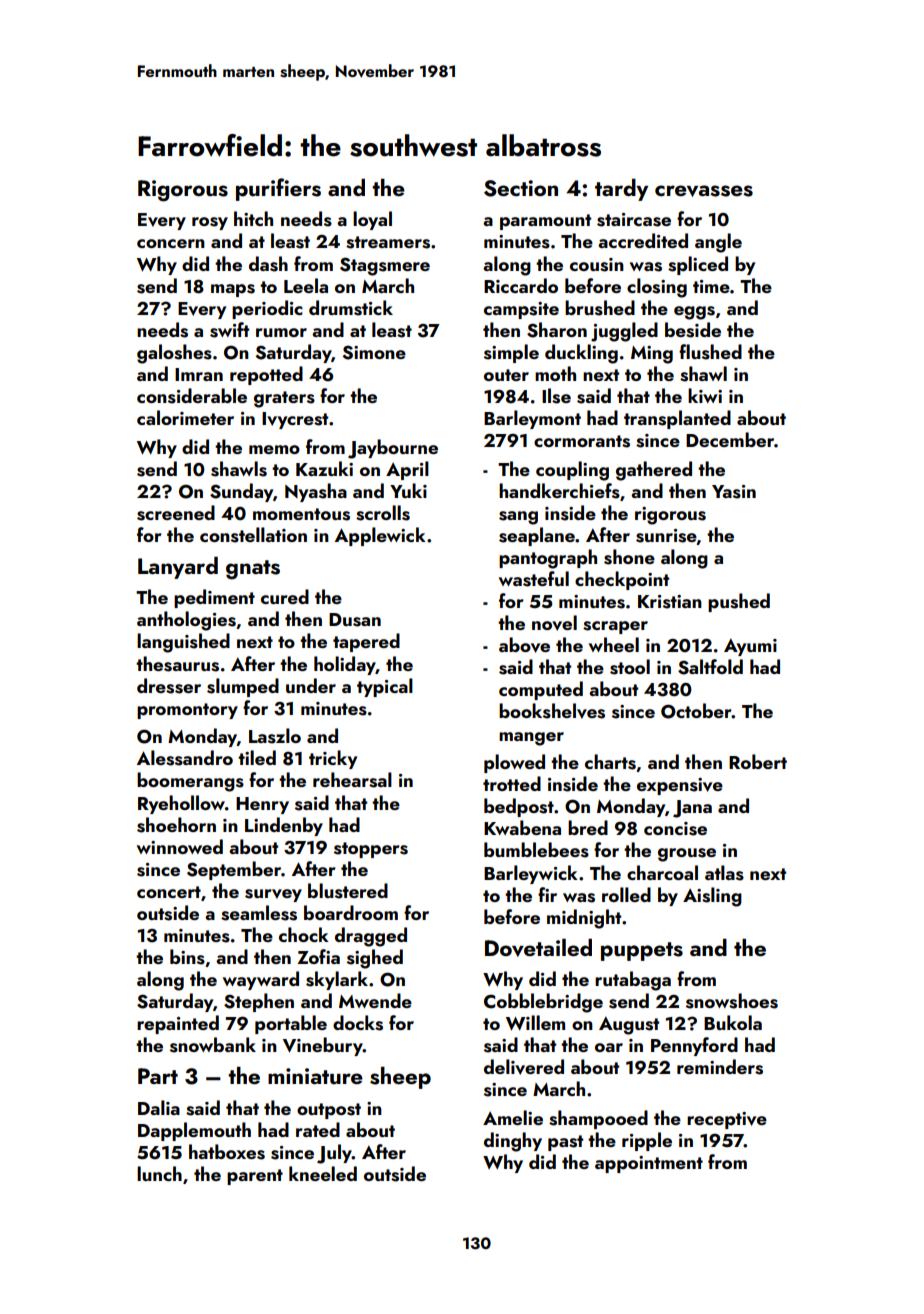  Describe the element at coordinates (704, 191) in the document. I see `crevasses` at that location.
